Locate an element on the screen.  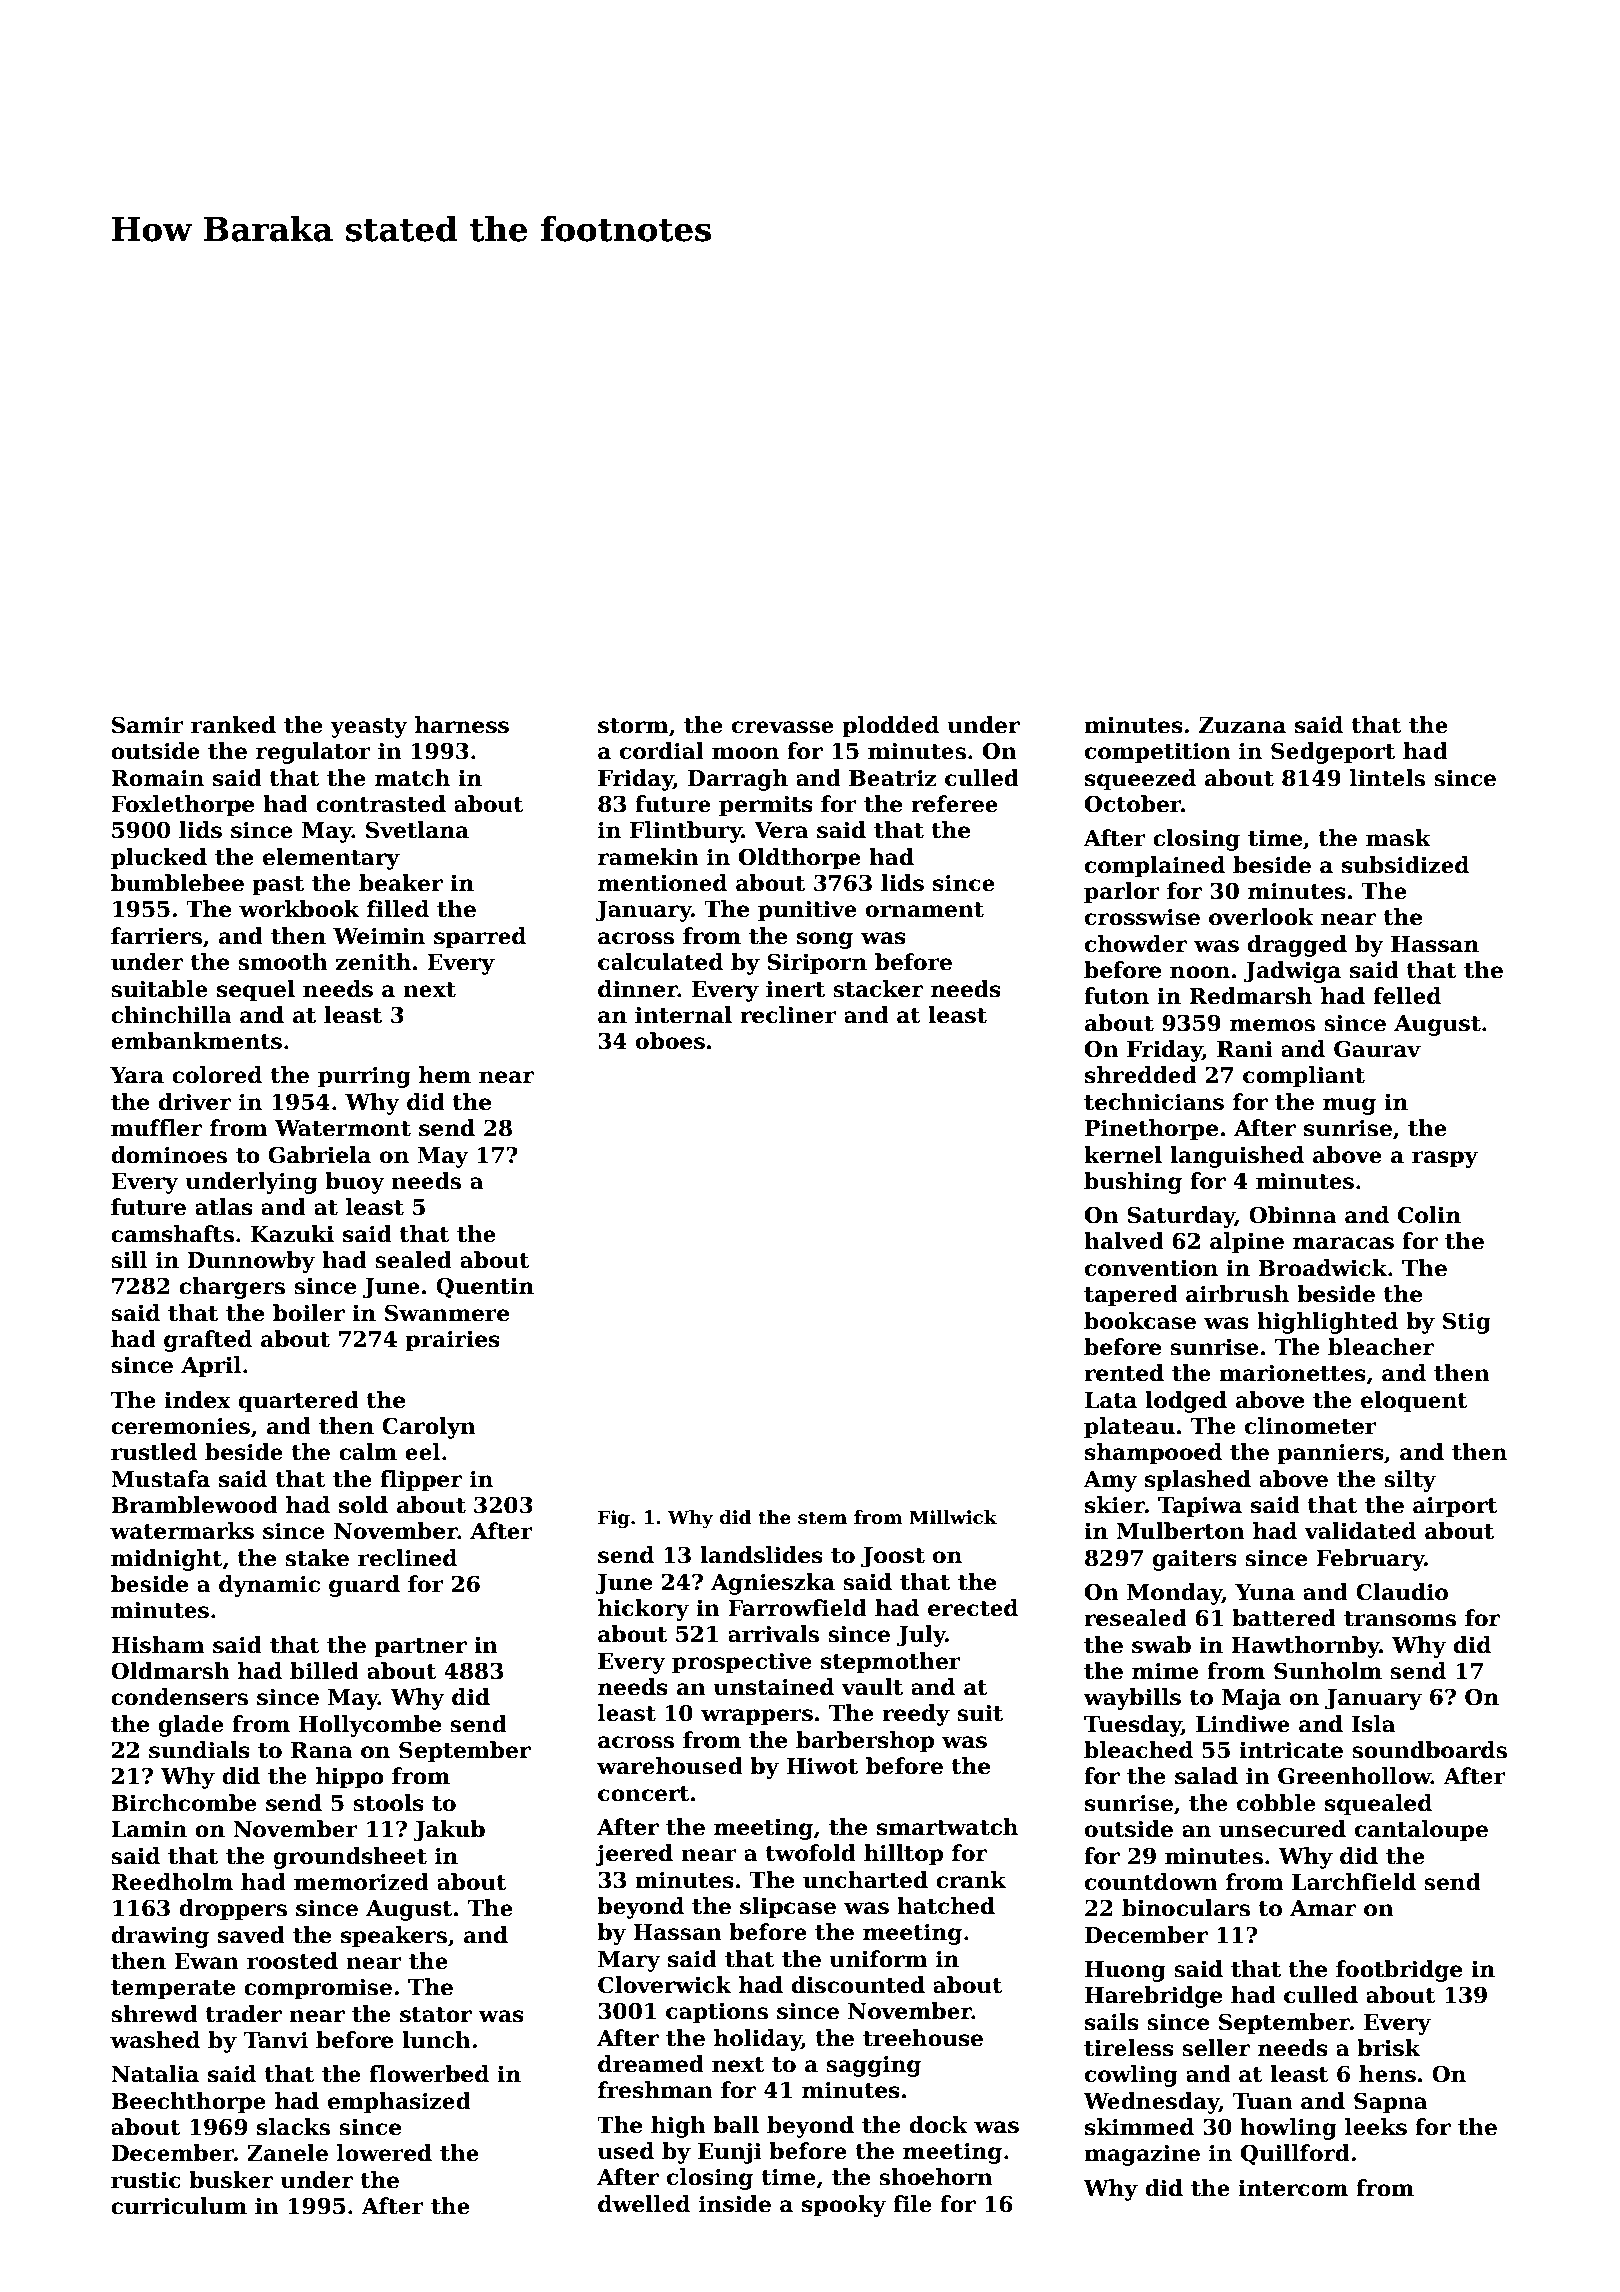
Reedholm is located at coordinates (172, 1882).
